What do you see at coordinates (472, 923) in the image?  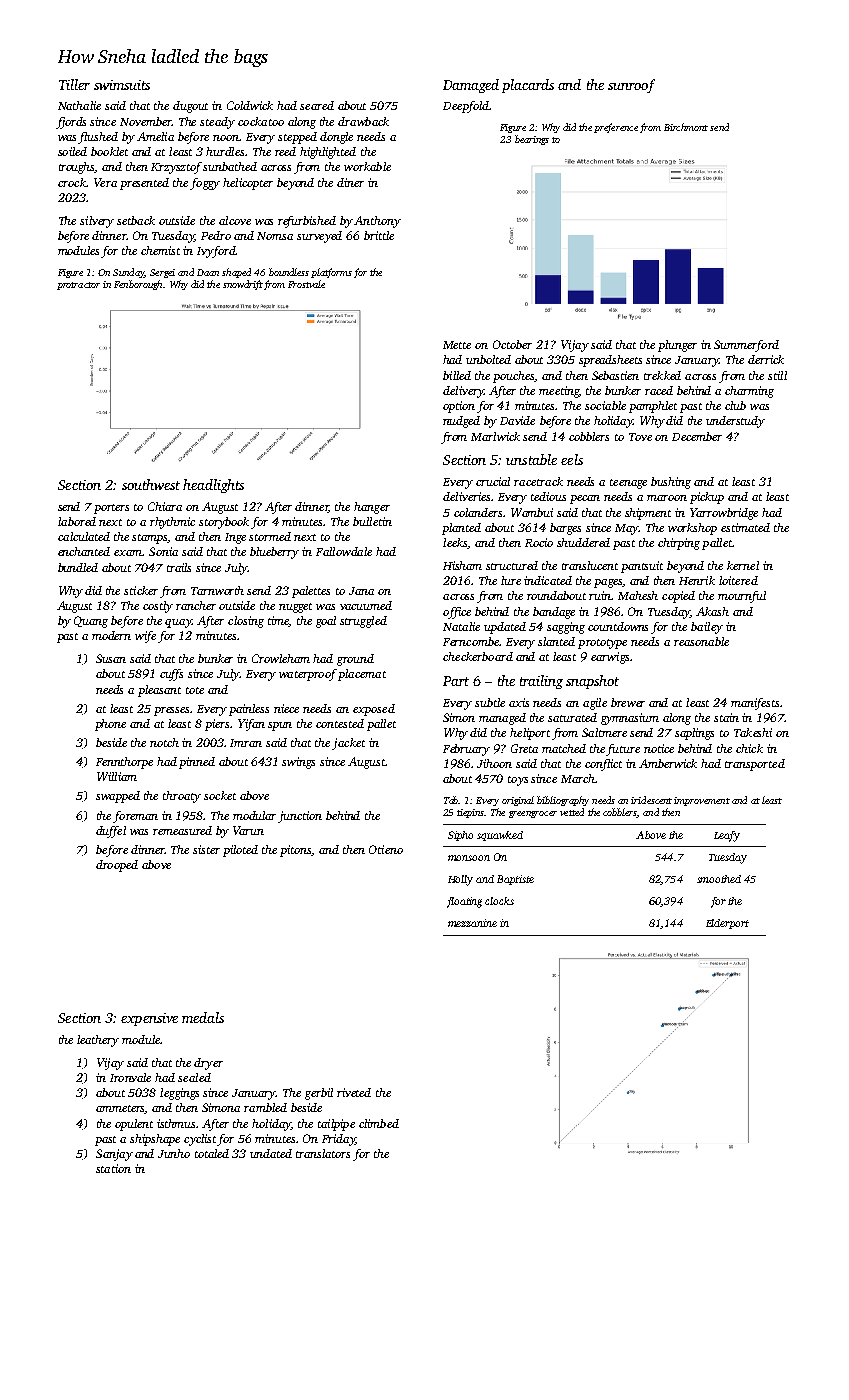 I see `mezzanine` at bounding box center [472, 923].
